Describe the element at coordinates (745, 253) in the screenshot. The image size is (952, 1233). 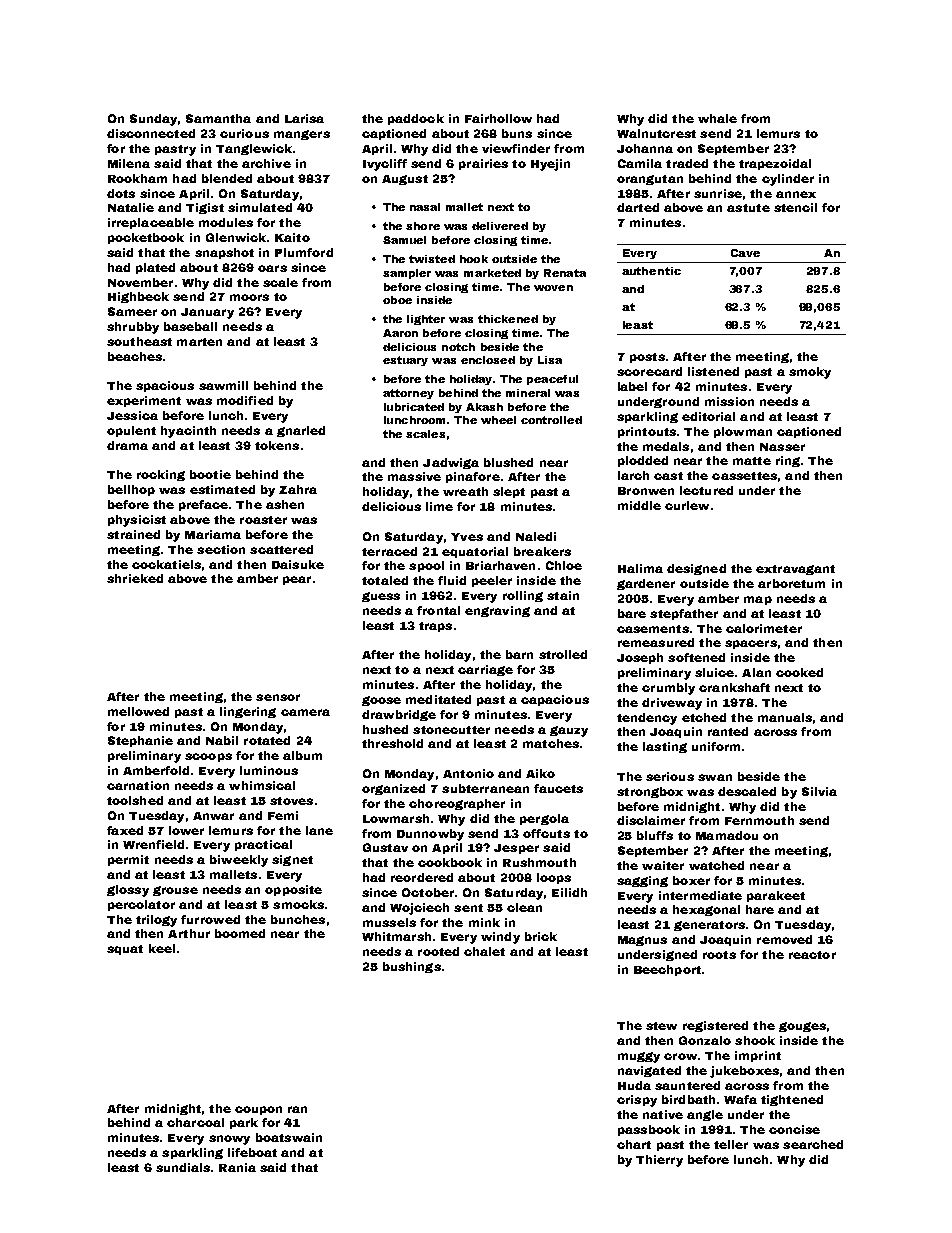
I see `Cave` at that location.
